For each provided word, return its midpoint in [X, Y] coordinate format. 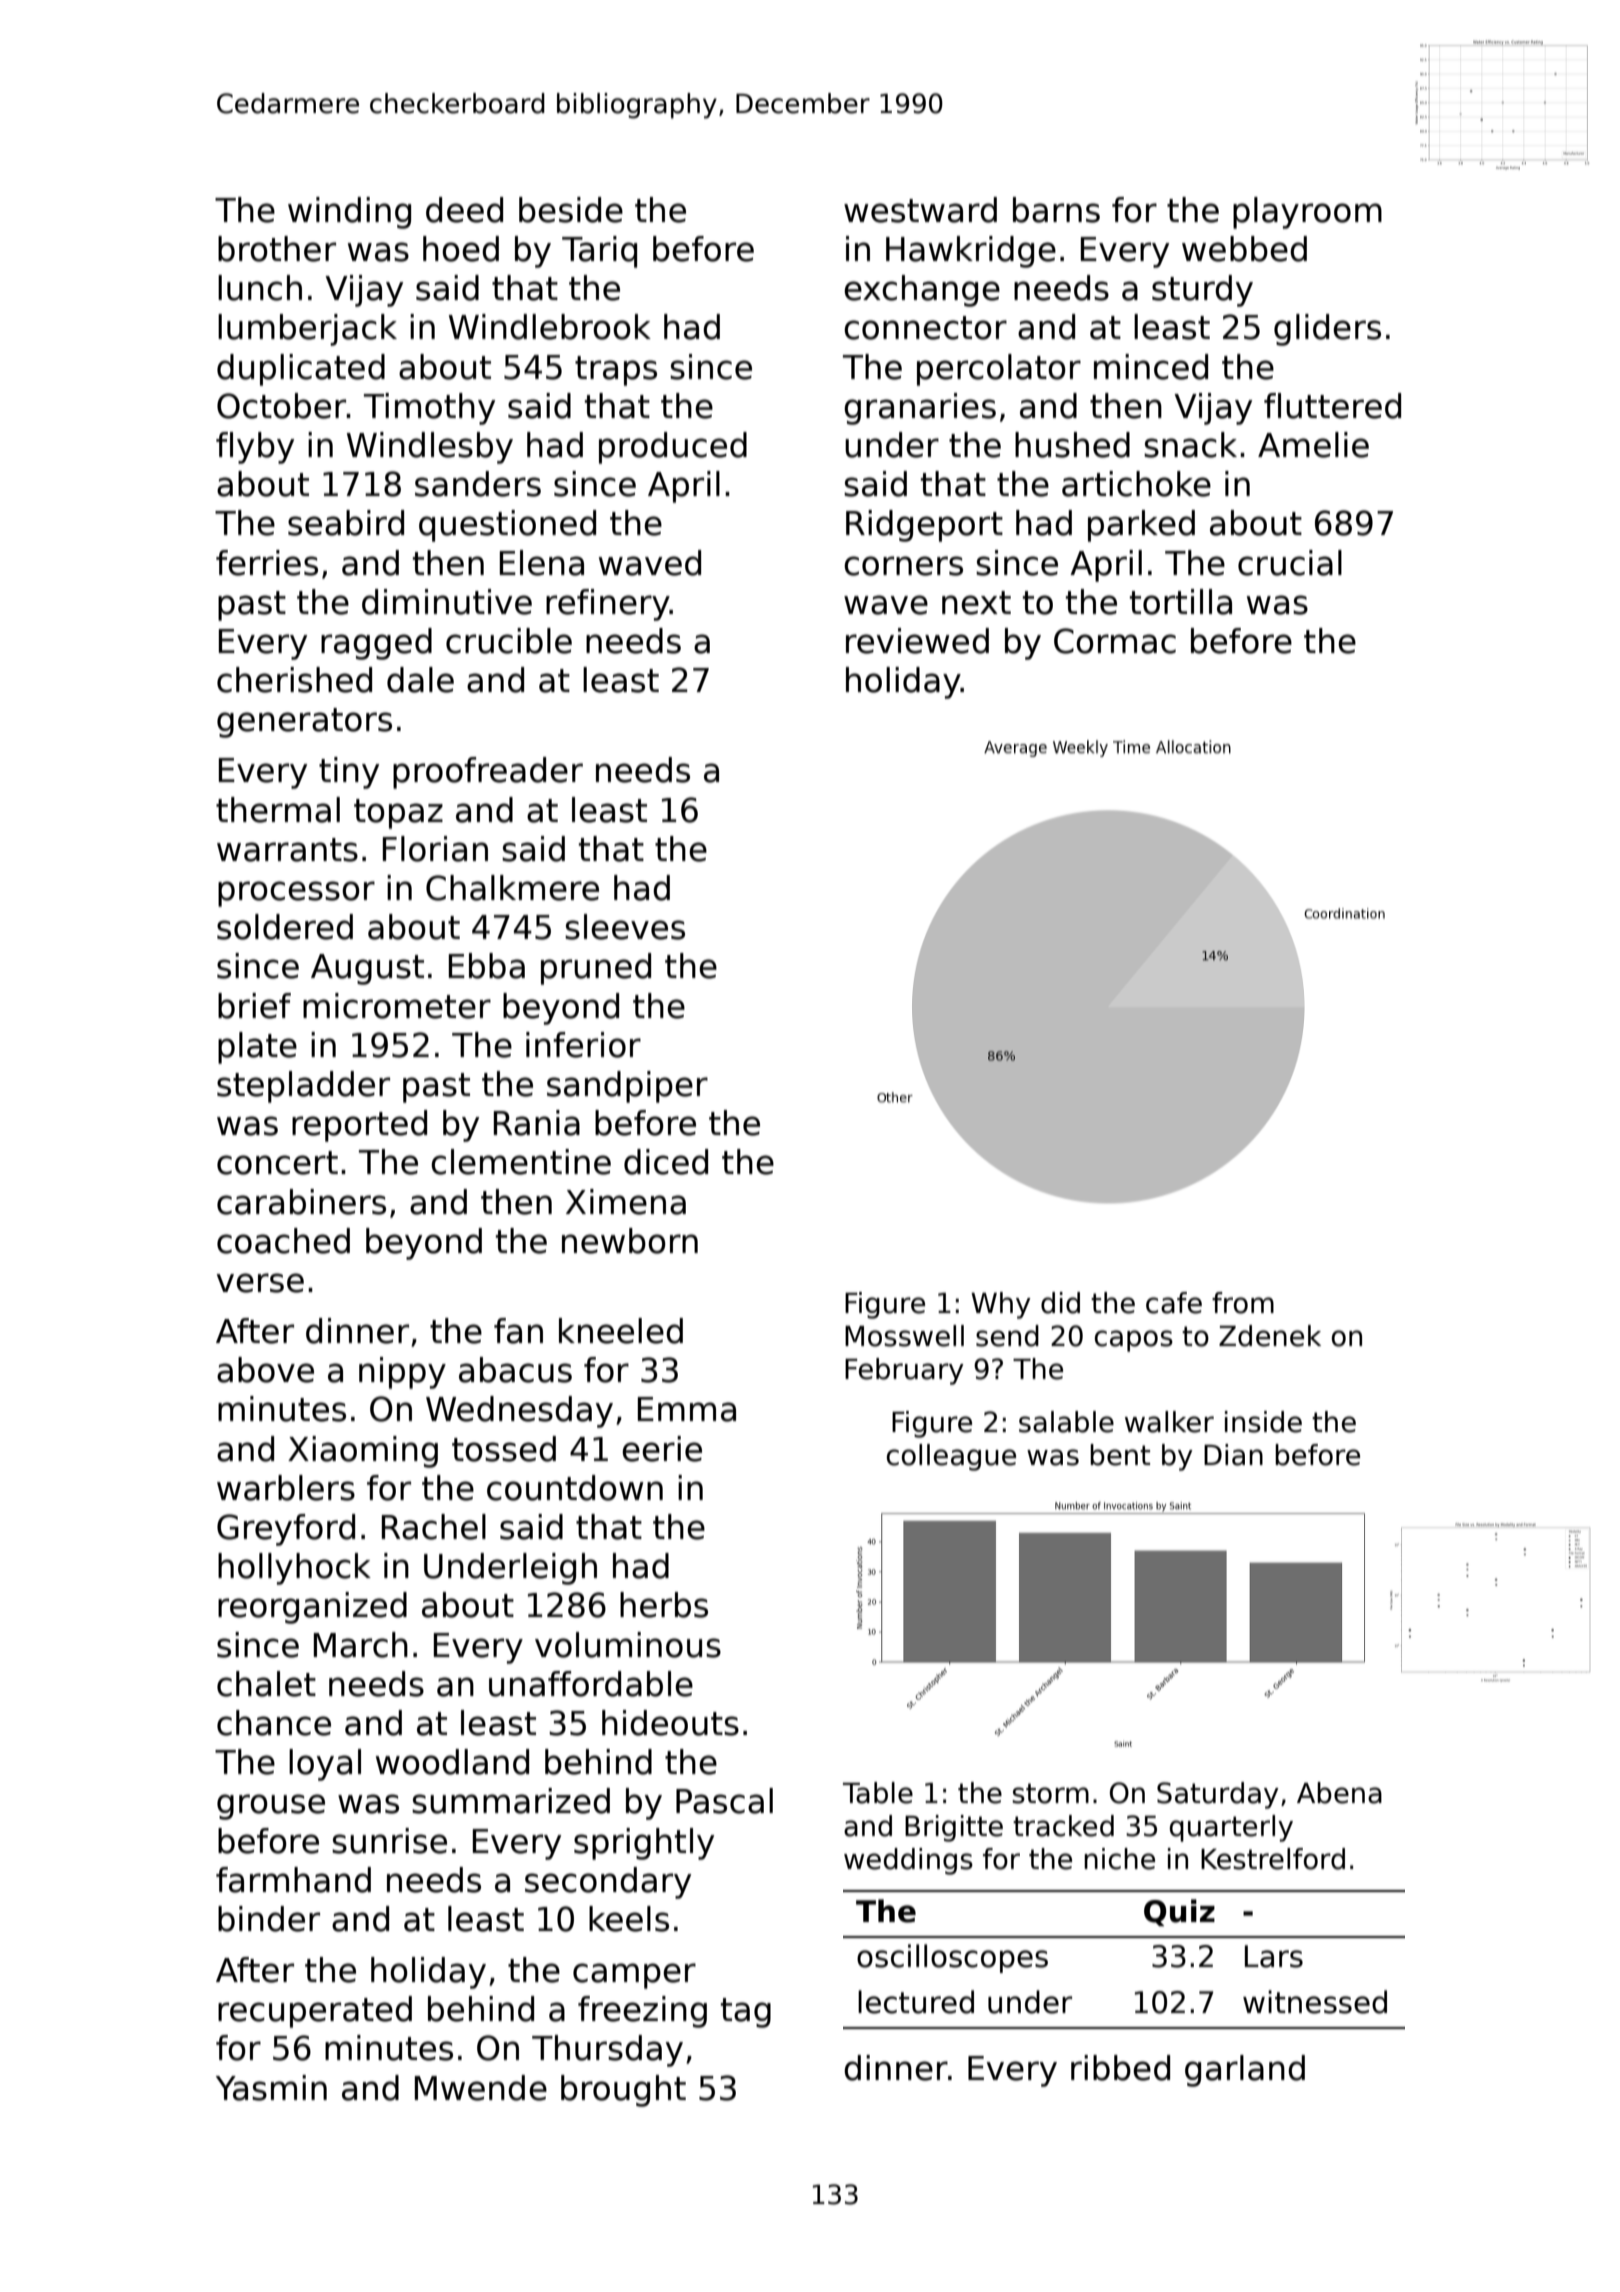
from [1243, 1303]
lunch [260, 288]
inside [1263, 1422]
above [265, 1370]
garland [1245, 2071]
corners [903, 566]
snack [1190, 445]
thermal [278, 810]
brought [623, 2091]
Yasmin [271, 2088]
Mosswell [904, 1336]
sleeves [625, 927]
